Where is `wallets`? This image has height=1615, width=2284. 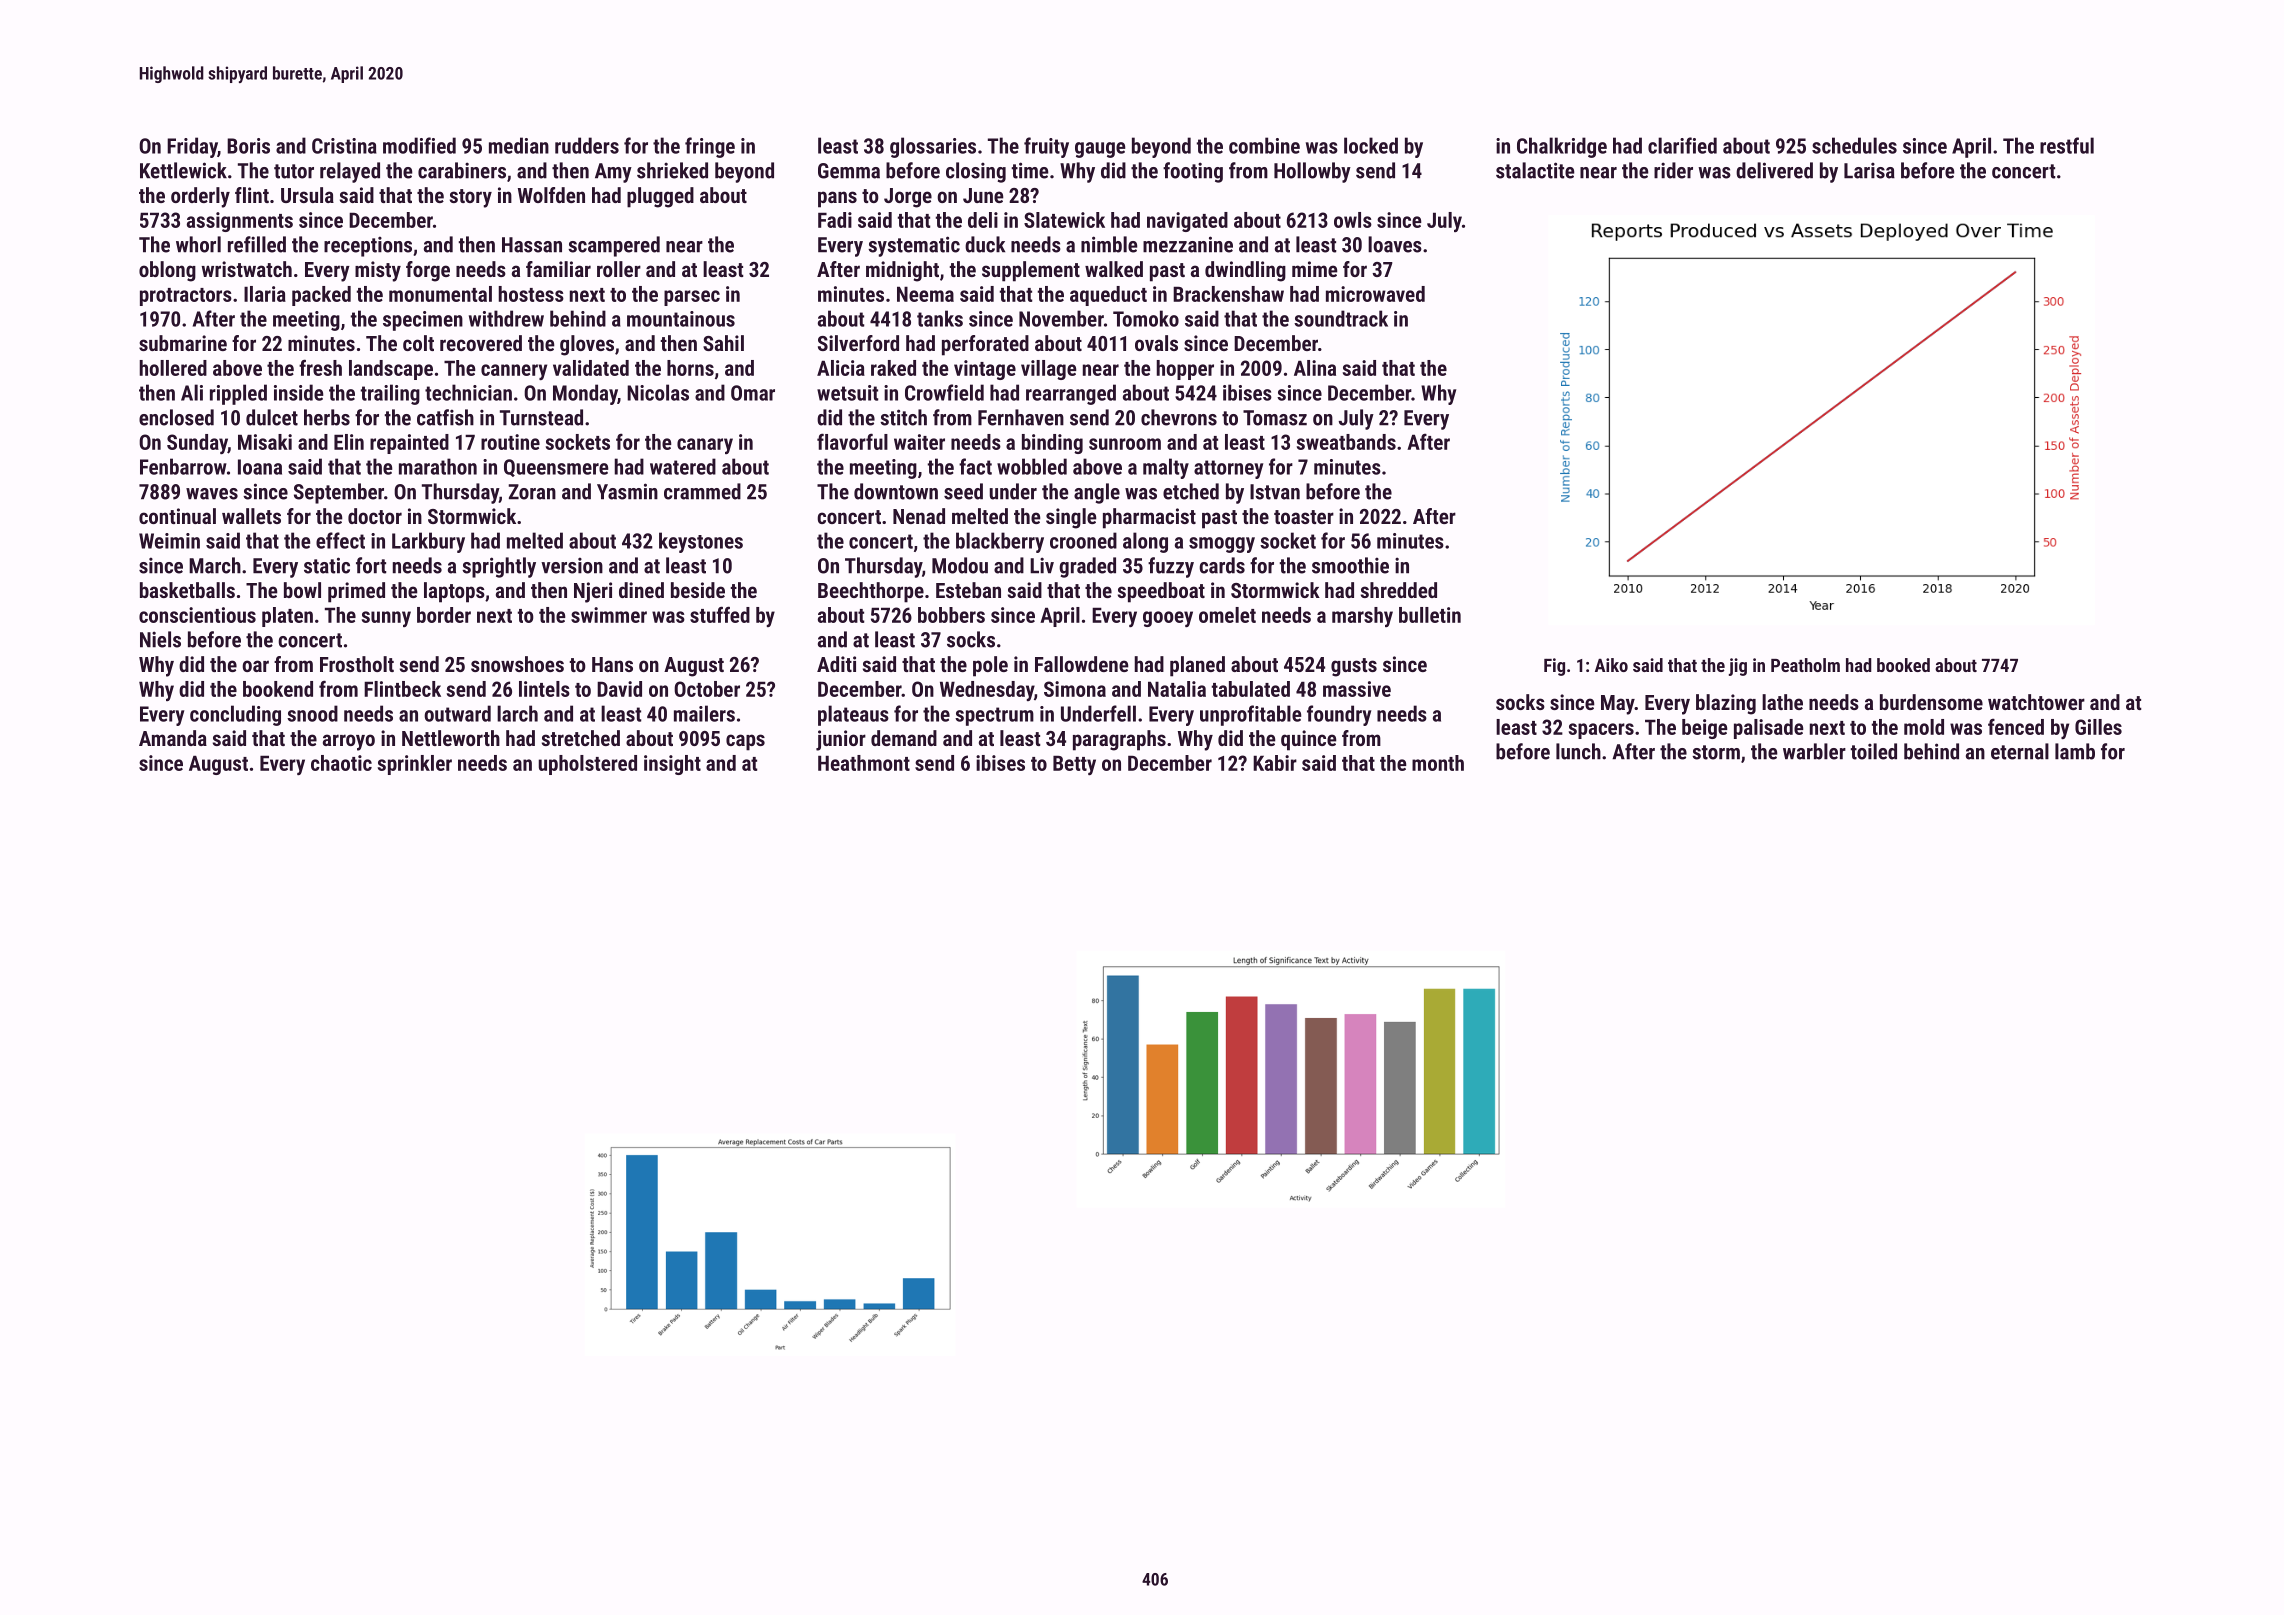 wallets is located at coordinates (251, 516).
